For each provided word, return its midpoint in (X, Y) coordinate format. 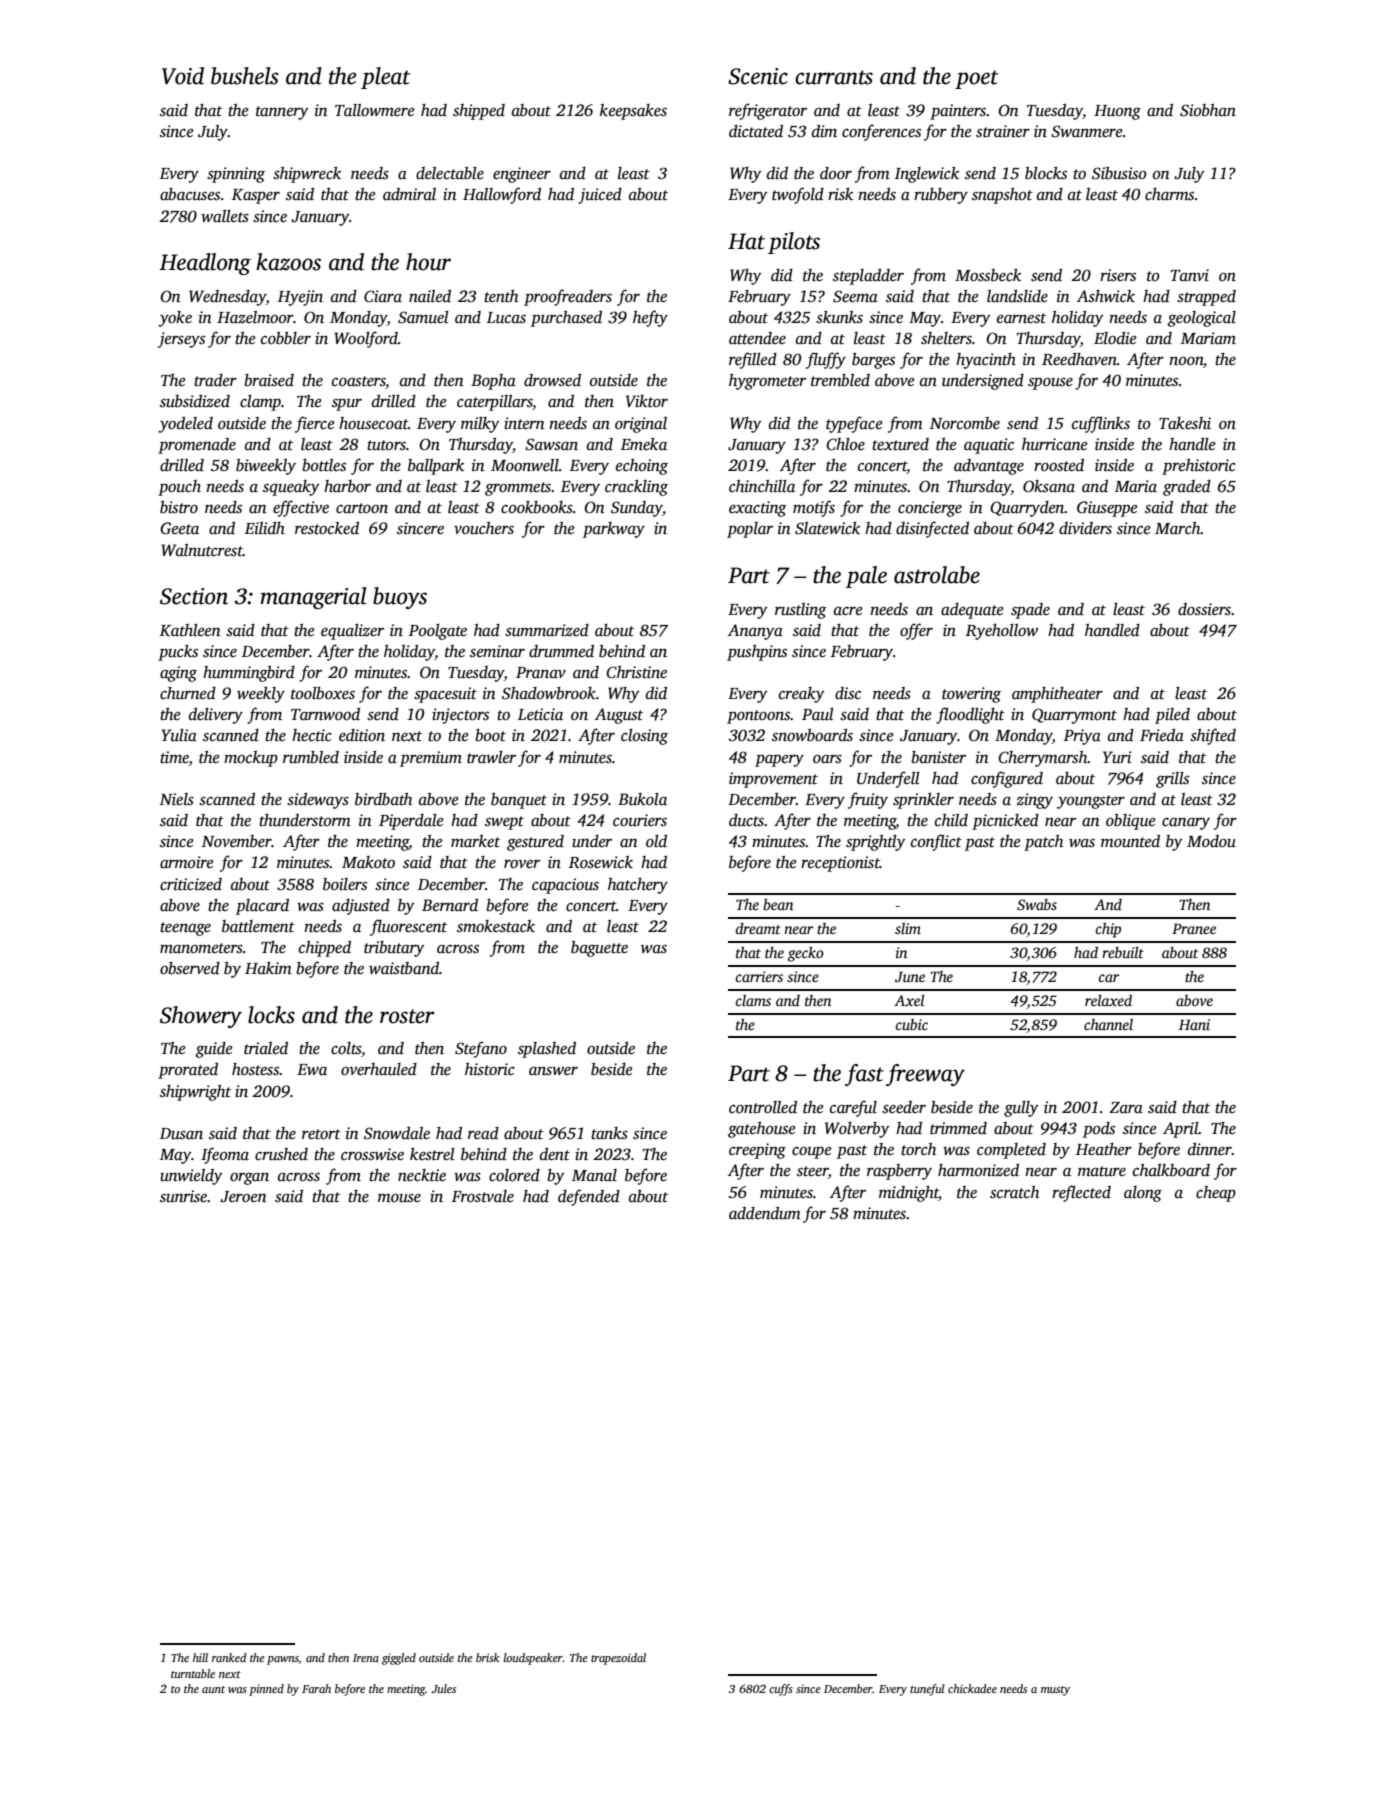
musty (1055, 1691)
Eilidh (265, 528)
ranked (229, 1657)
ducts (746, 820)
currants (834, 77)
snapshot (1002, 196)
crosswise (372, 1154)
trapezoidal (618, 1659)
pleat (385, 78)
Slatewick (827, 528)
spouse (1050, 383)
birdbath (383, 799)
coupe (812, 1153)
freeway (925, 1075)
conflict (936, 842)
